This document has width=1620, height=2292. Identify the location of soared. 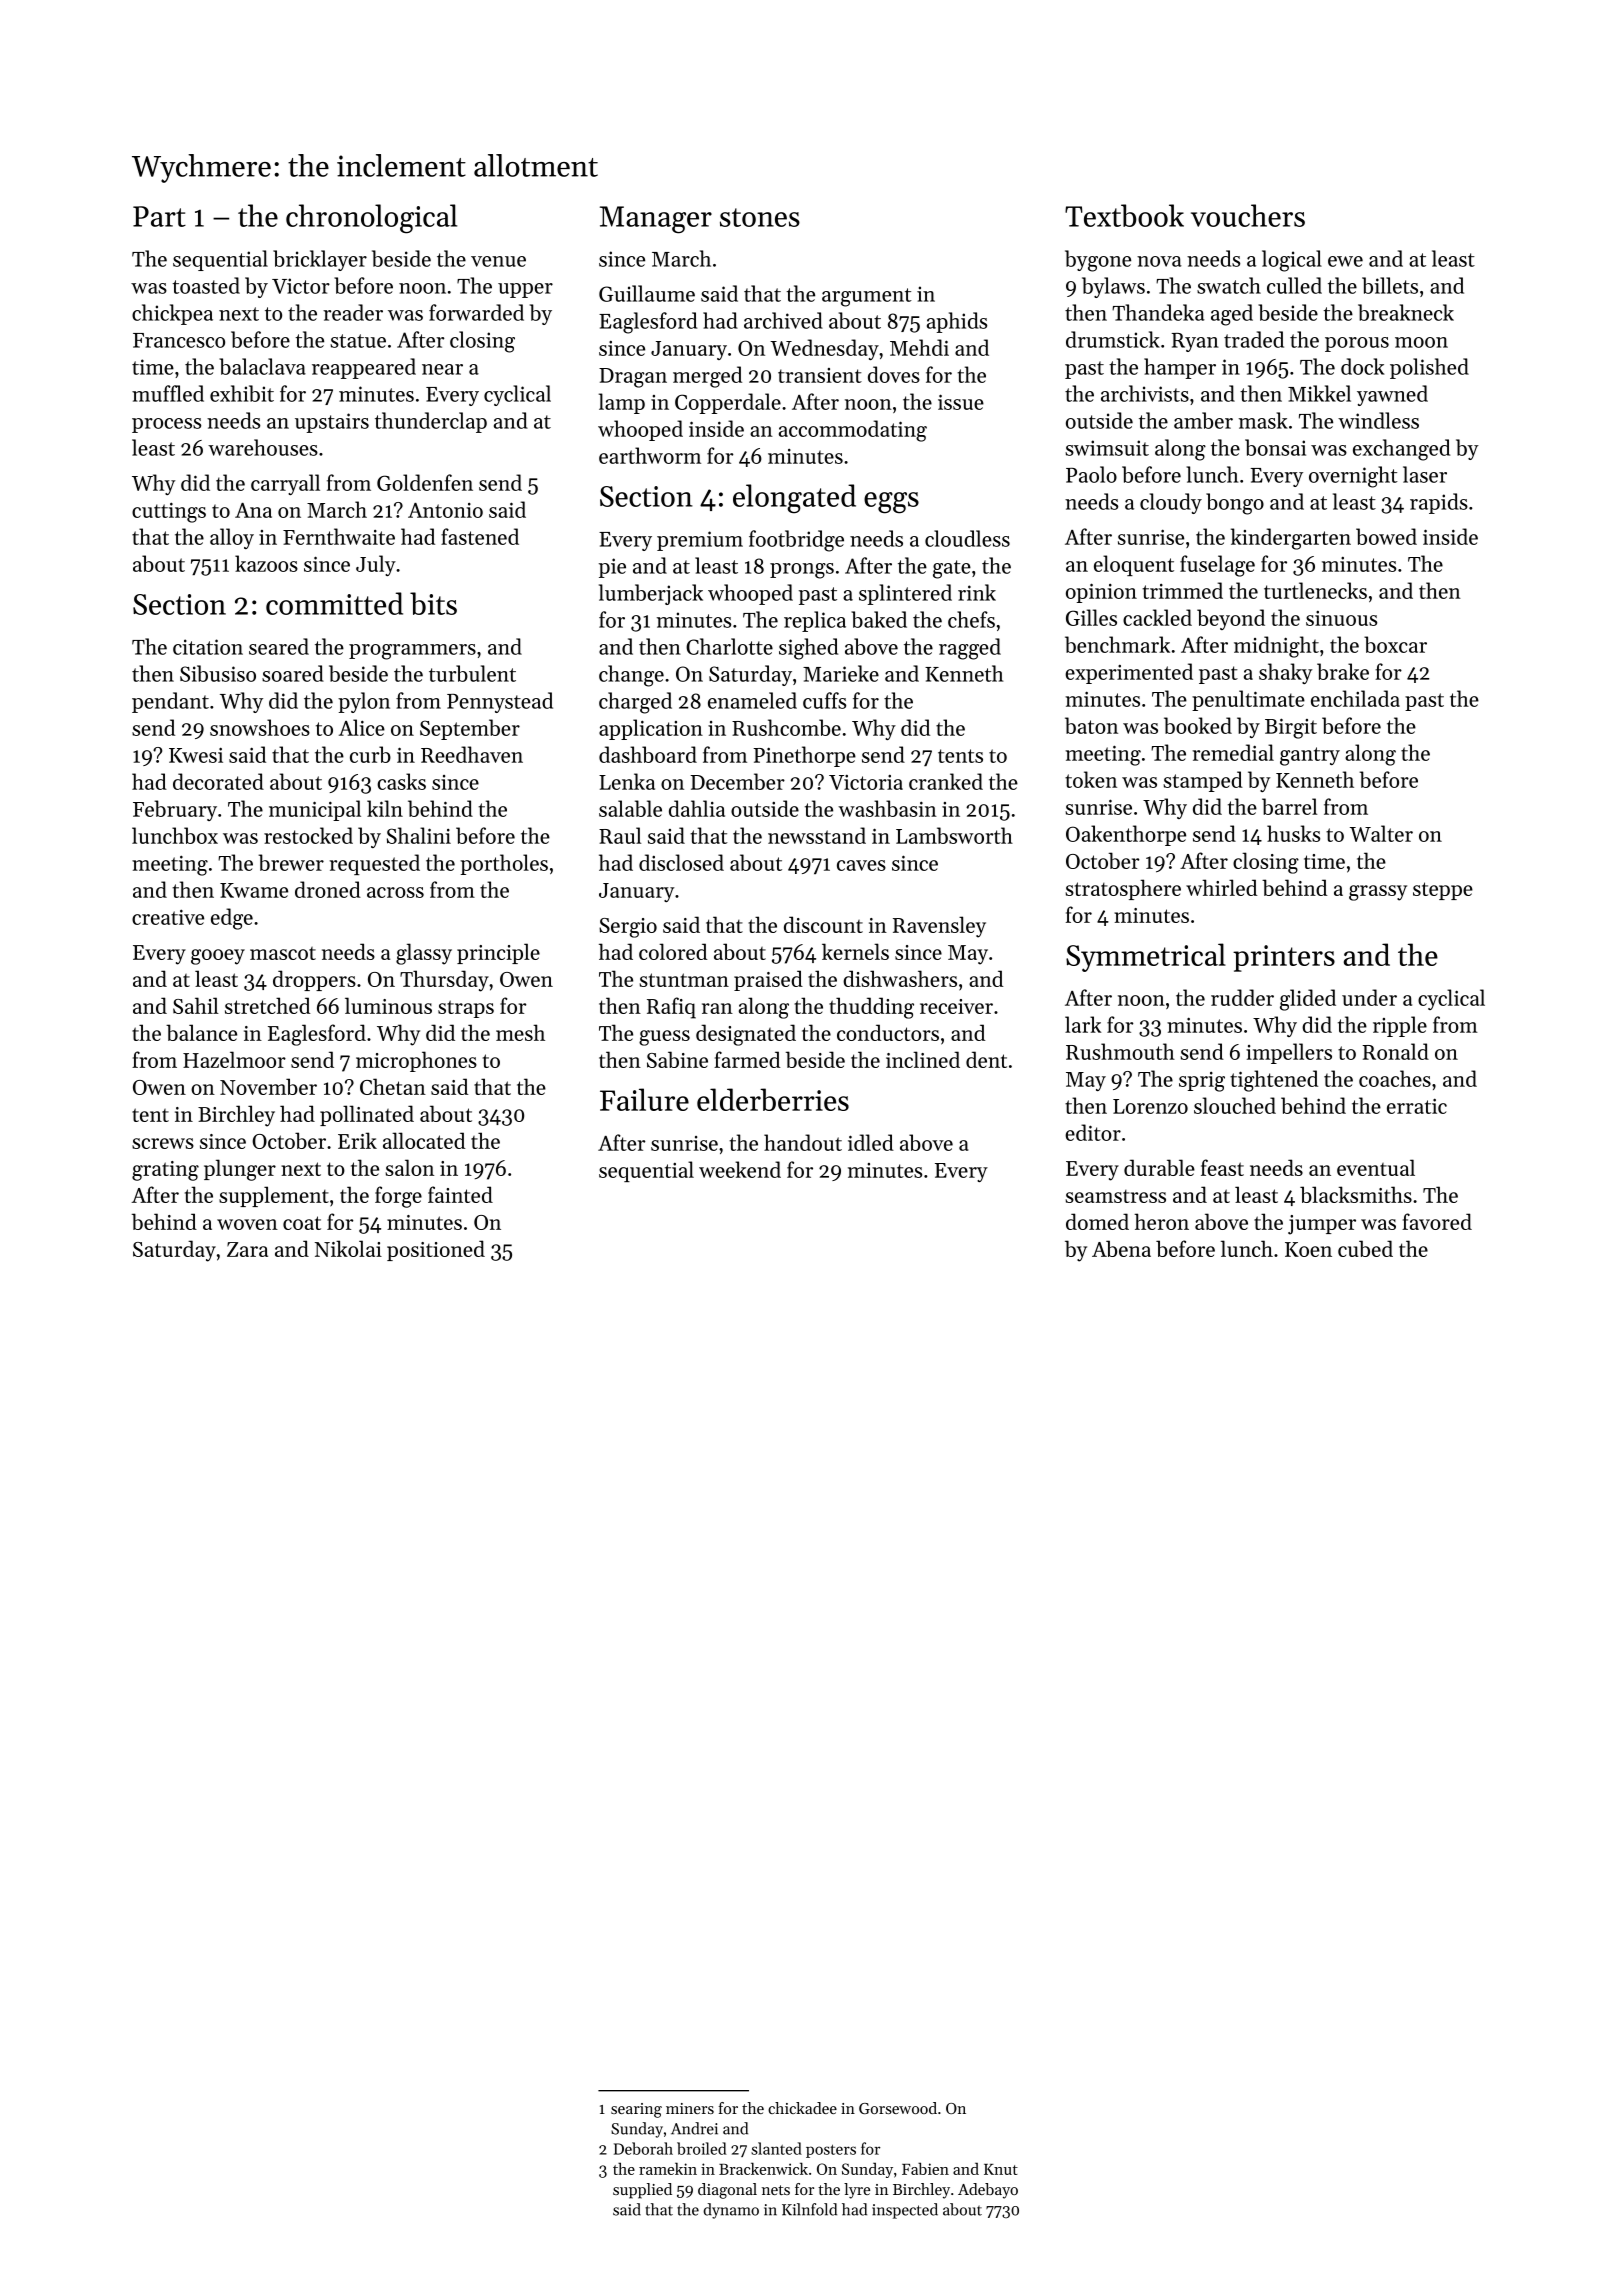
(293, 673).
